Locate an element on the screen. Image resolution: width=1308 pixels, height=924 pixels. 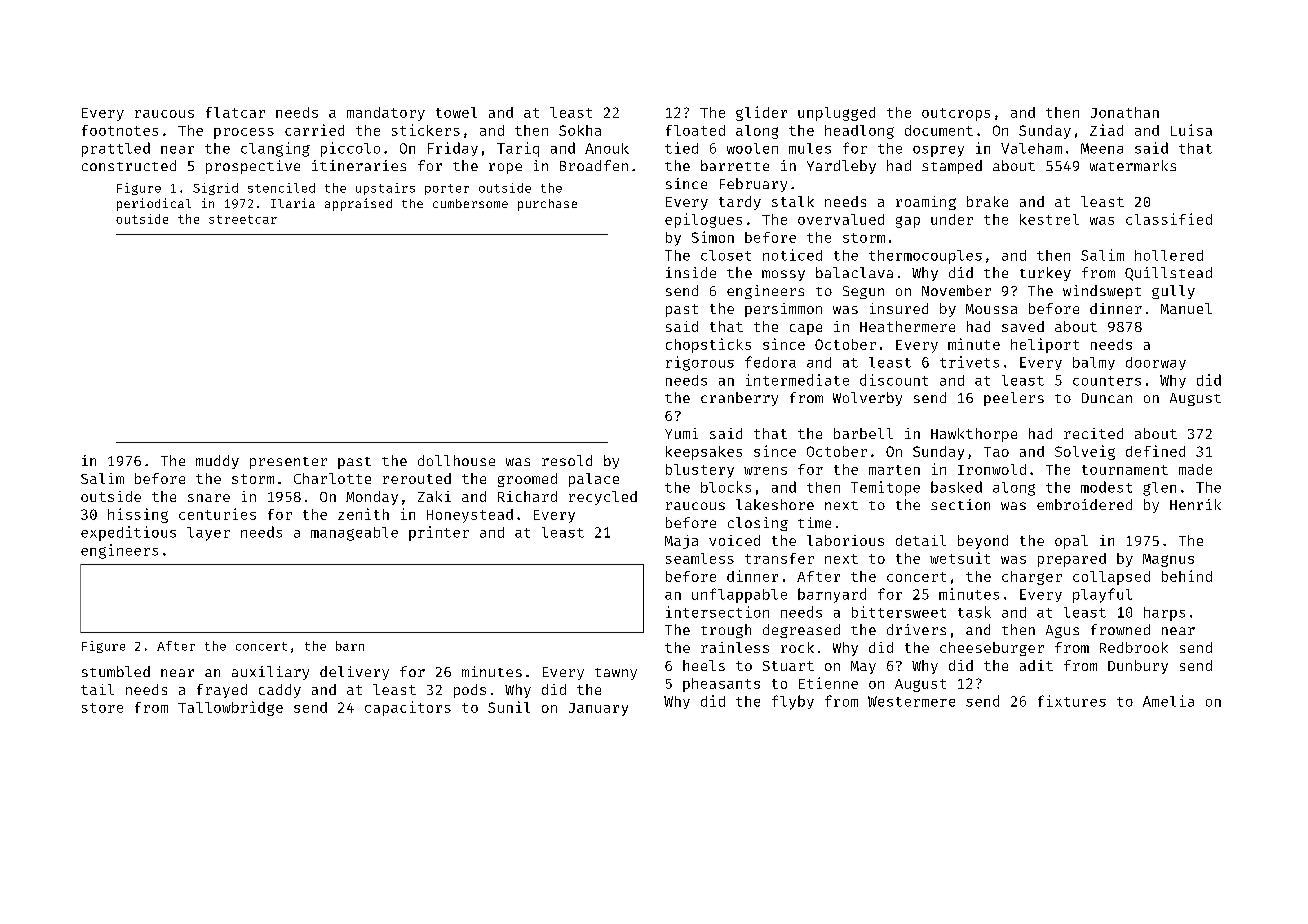
flatcar is located at coordinates (235, 112).
